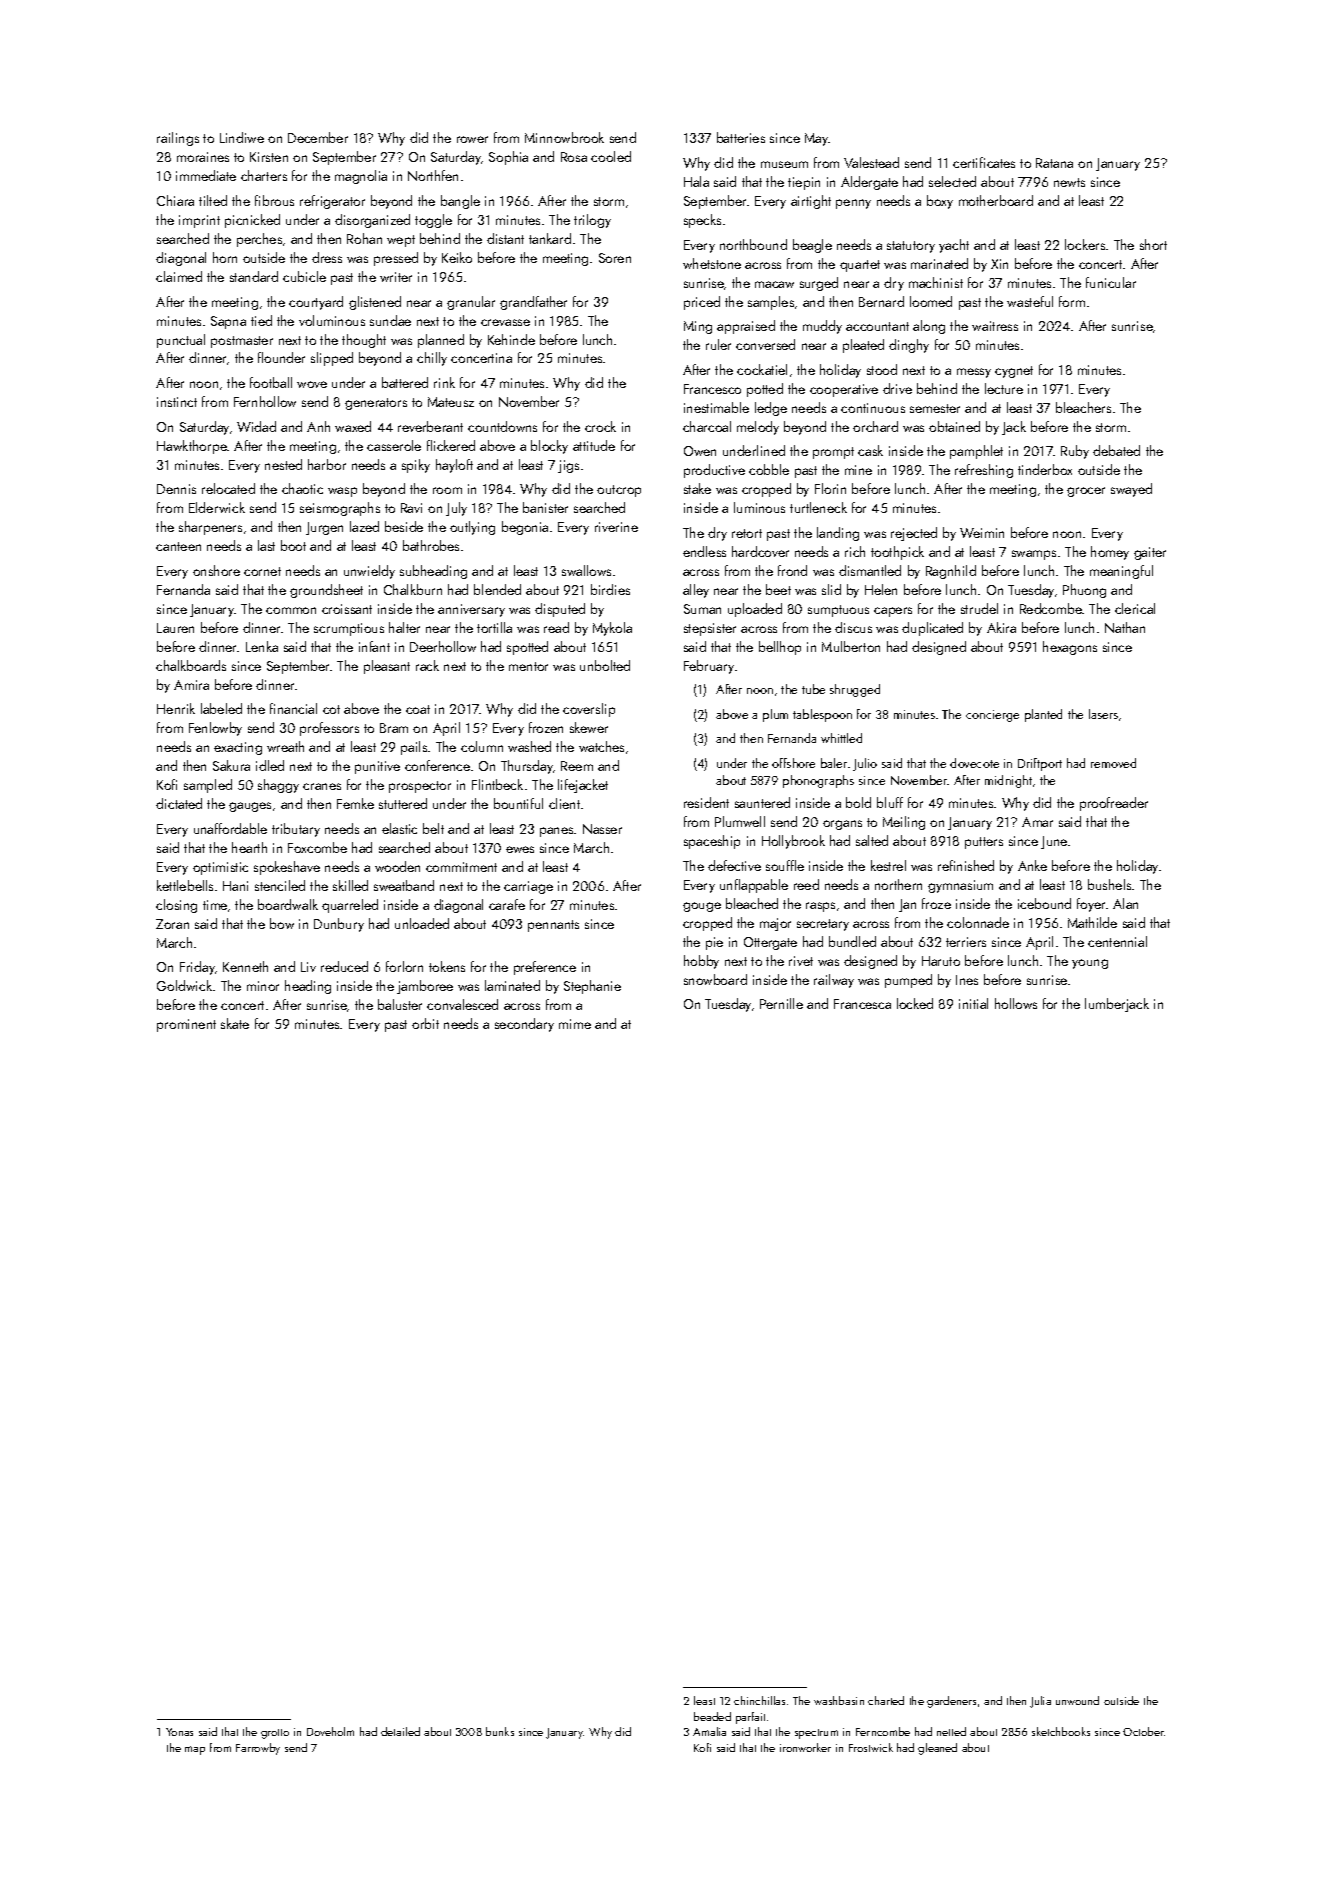 The width and height of the page is (1328, 1879). I want to click on mime, so click(575, 1024).
